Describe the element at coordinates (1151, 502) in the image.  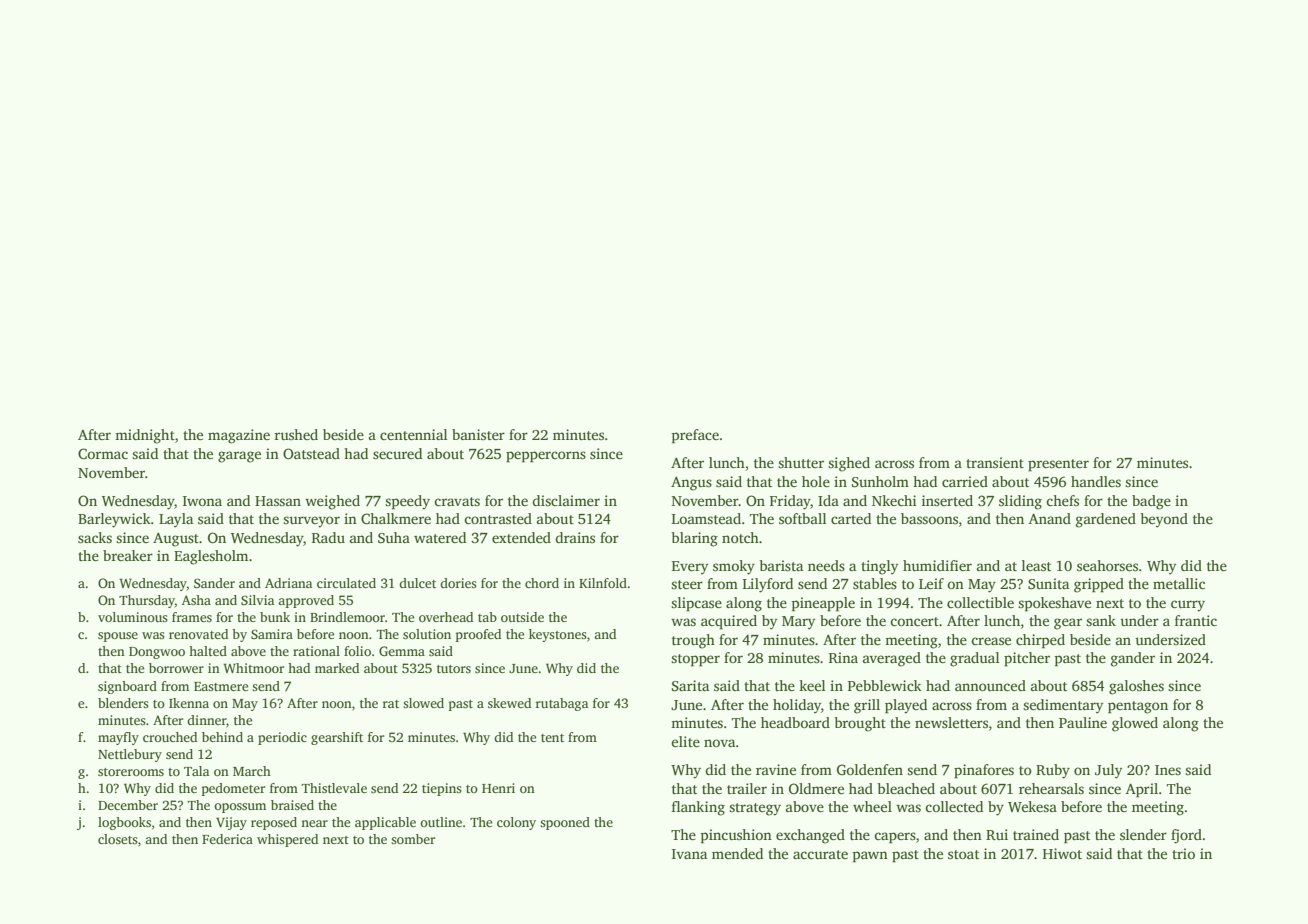
I see `badge` at that location.
